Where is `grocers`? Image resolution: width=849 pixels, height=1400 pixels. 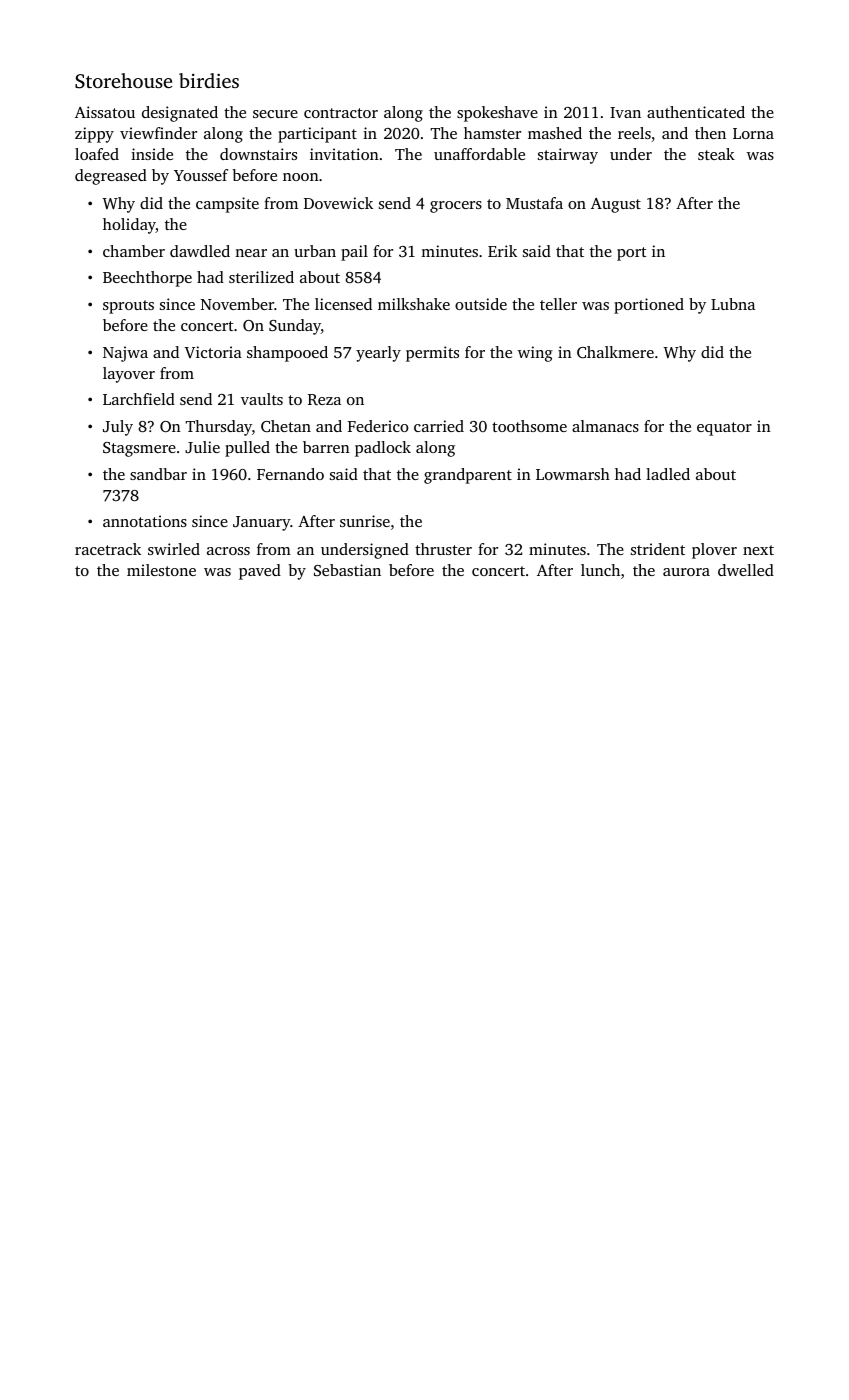
grocers is located at coordinates (456, 207).
